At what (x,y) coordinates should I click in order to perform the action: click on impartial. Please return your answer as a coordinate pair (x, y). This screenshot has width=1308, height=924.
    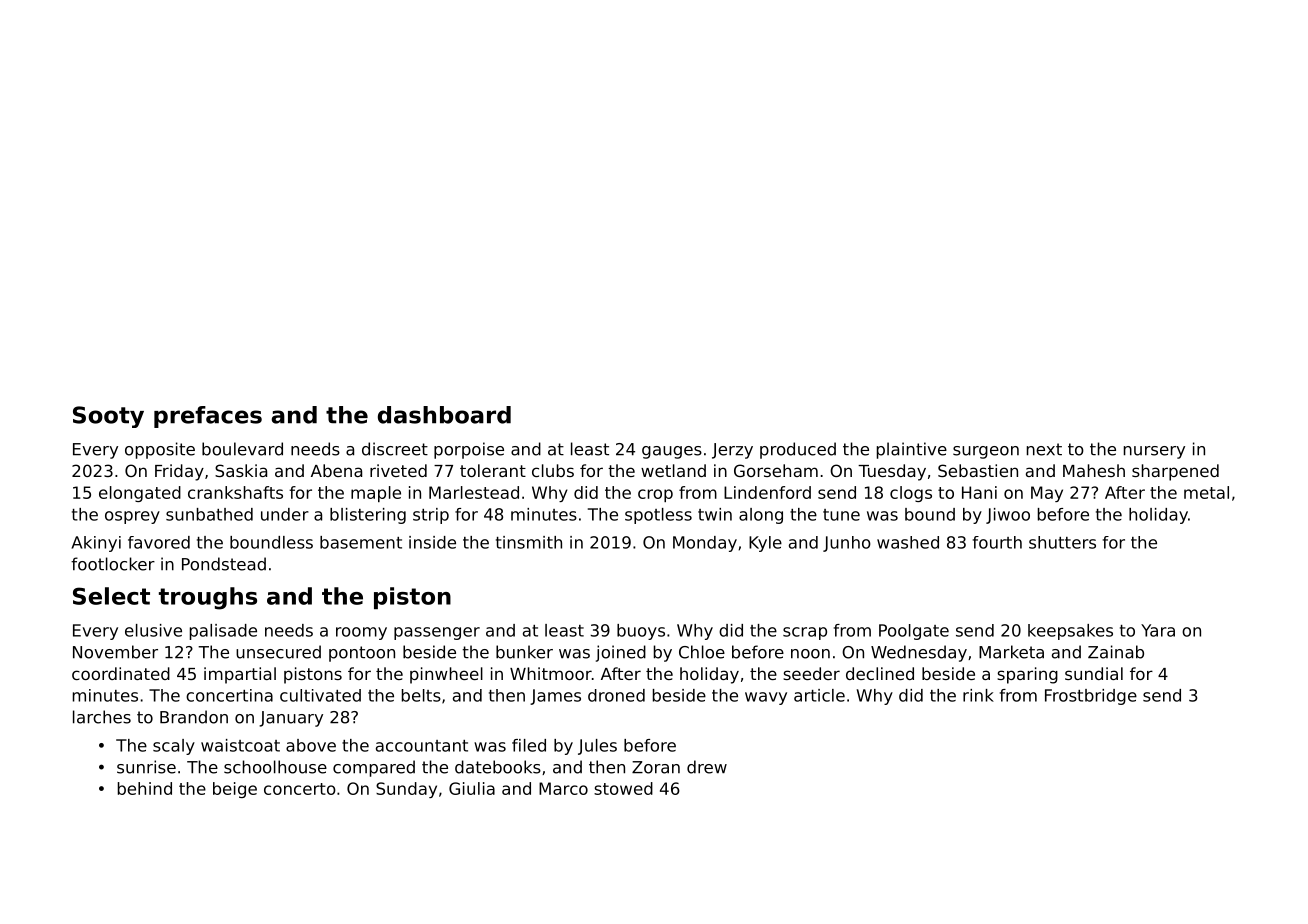
    Looking at the image, I should click on (240, 675).
